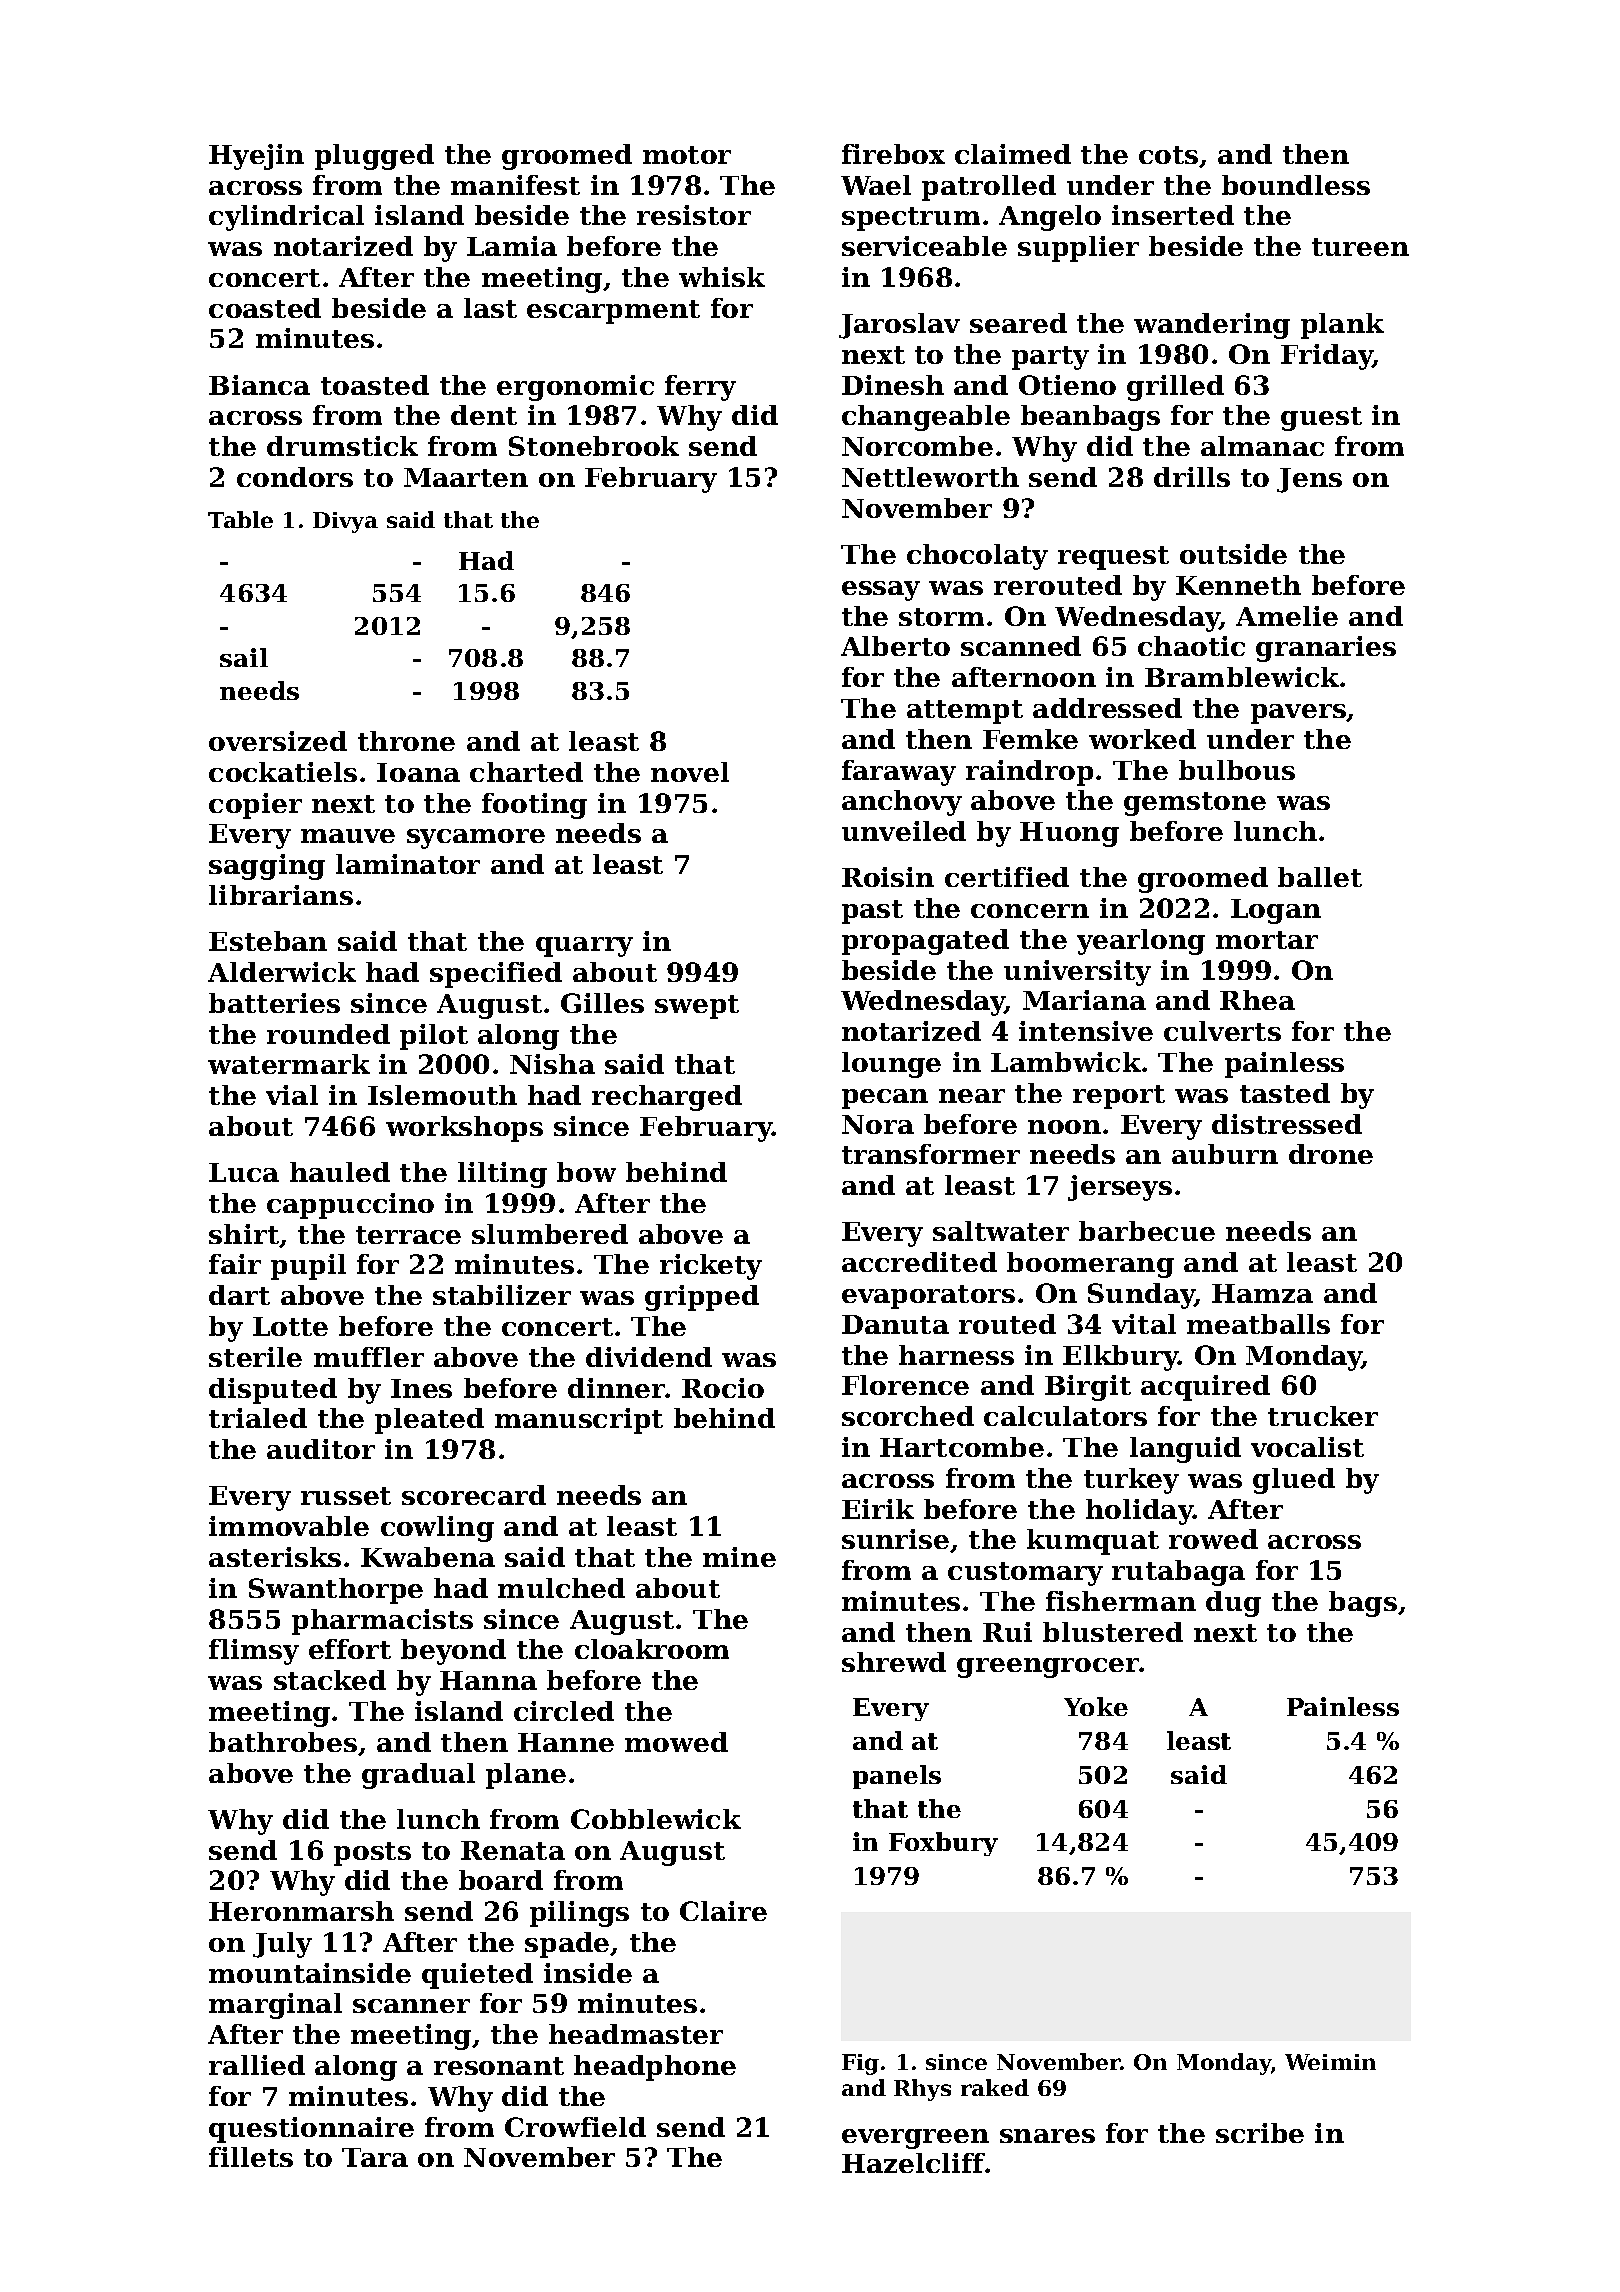 Image resolution: width=1620 pixels, height=2292 pixels. I want to click on boundless, so click(1296, 185).
